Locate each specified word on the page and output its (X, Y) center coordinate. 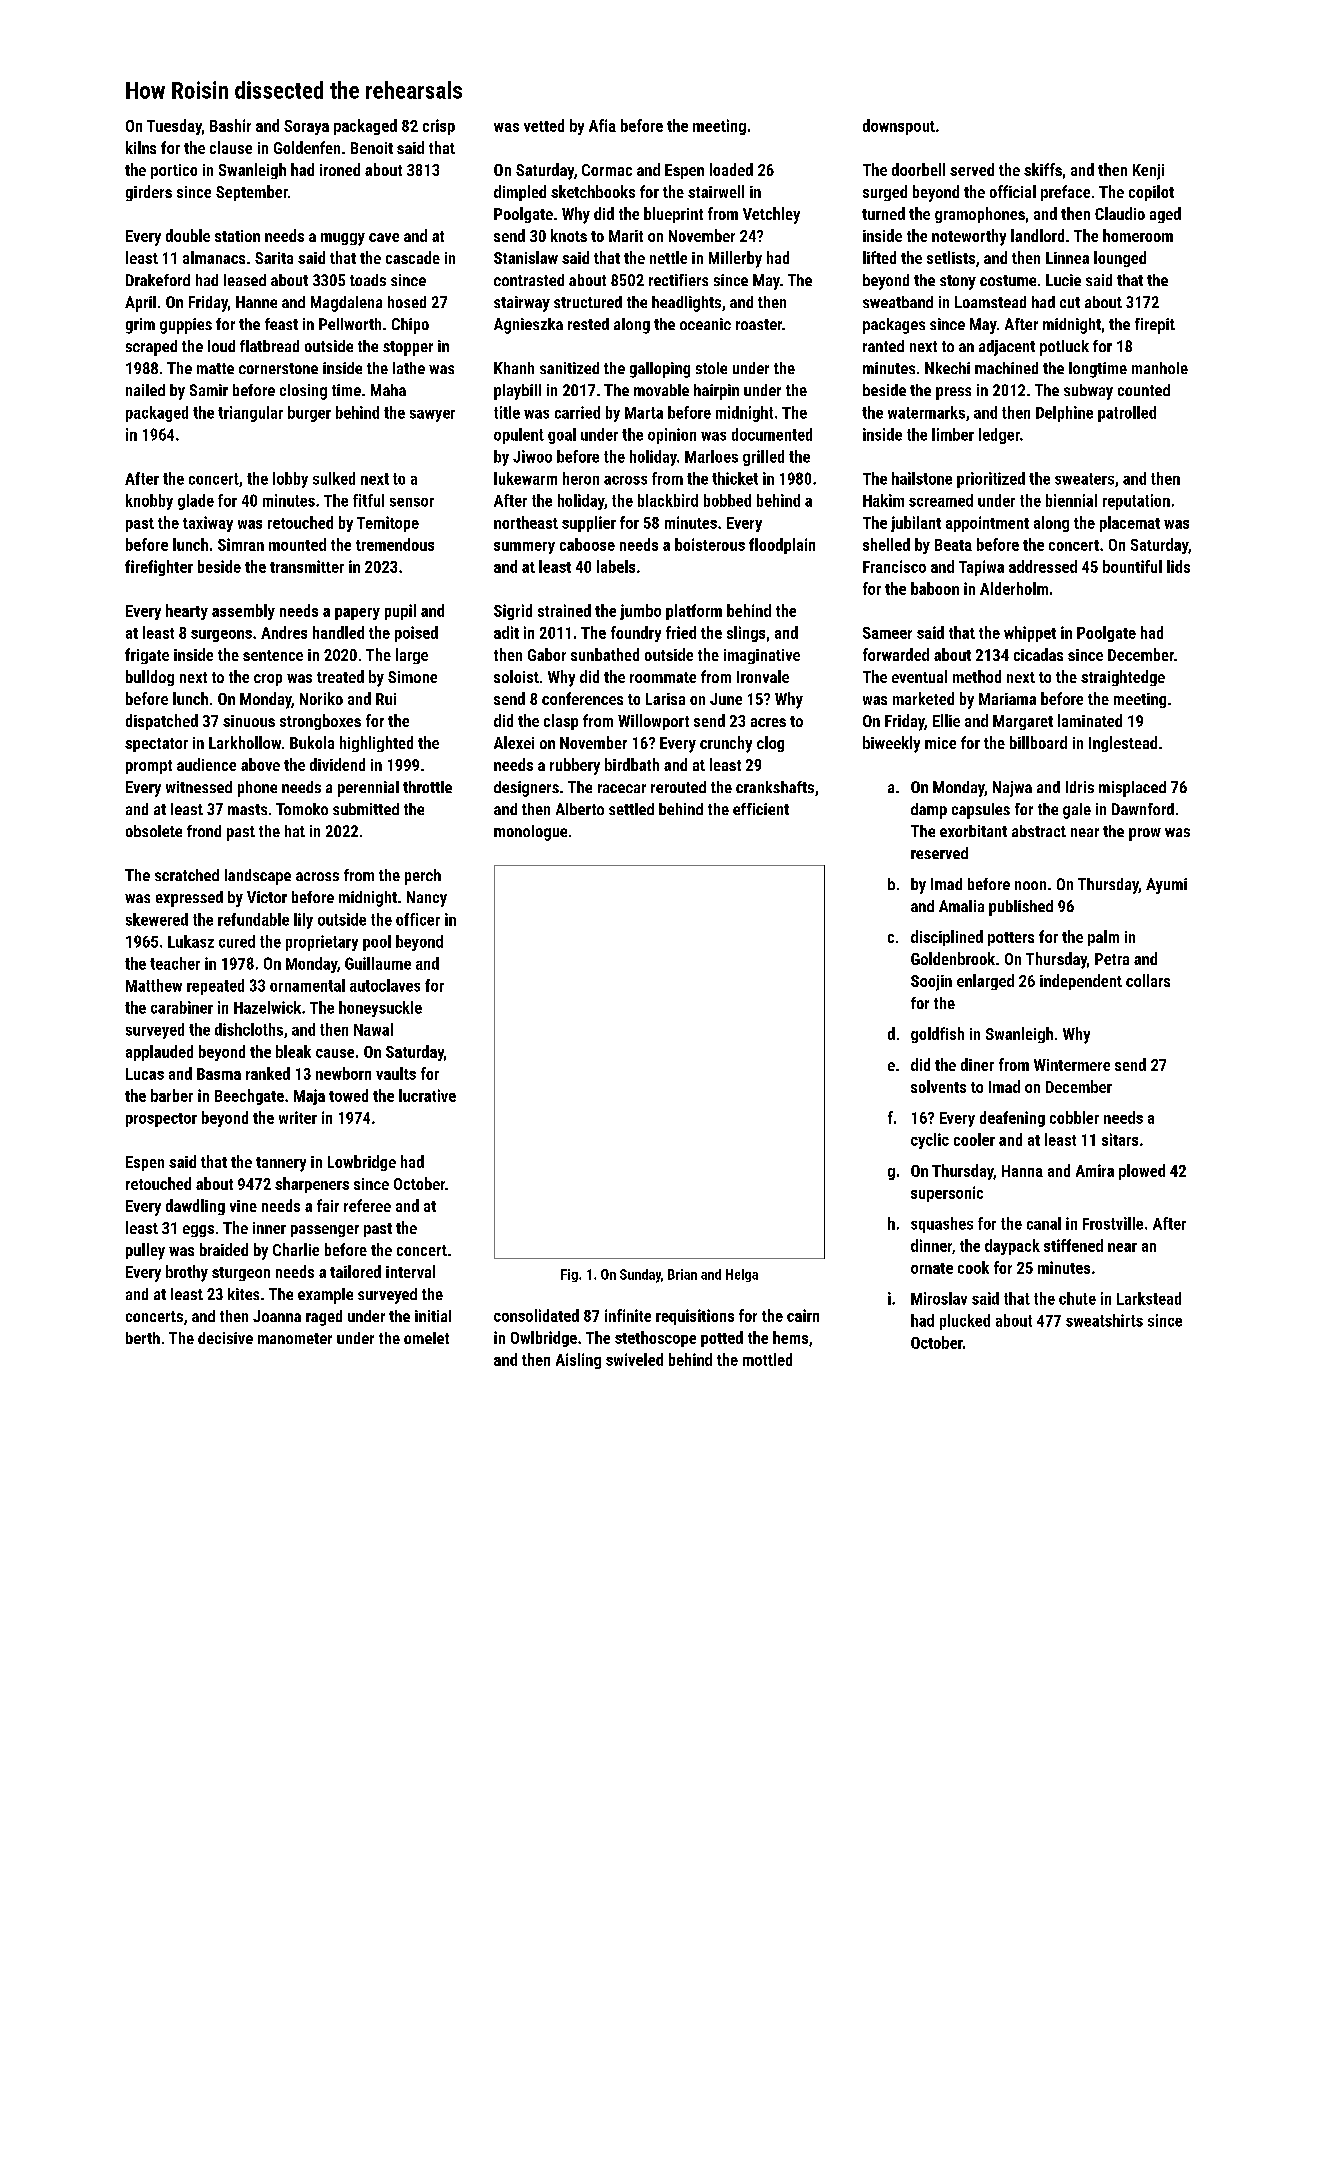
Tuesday (174, 127)
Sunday (640, 1276)
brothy (187, 1273)
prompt (149, 767)
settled (631, 809)
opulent (519, 436)
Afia (602, 125)
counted (1144, 390)
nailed (145, 390)
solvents (938, 1086)
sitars (1120, 1139)
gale (1077, 811)
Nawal (373, 1029)
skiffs (1043, 169)
